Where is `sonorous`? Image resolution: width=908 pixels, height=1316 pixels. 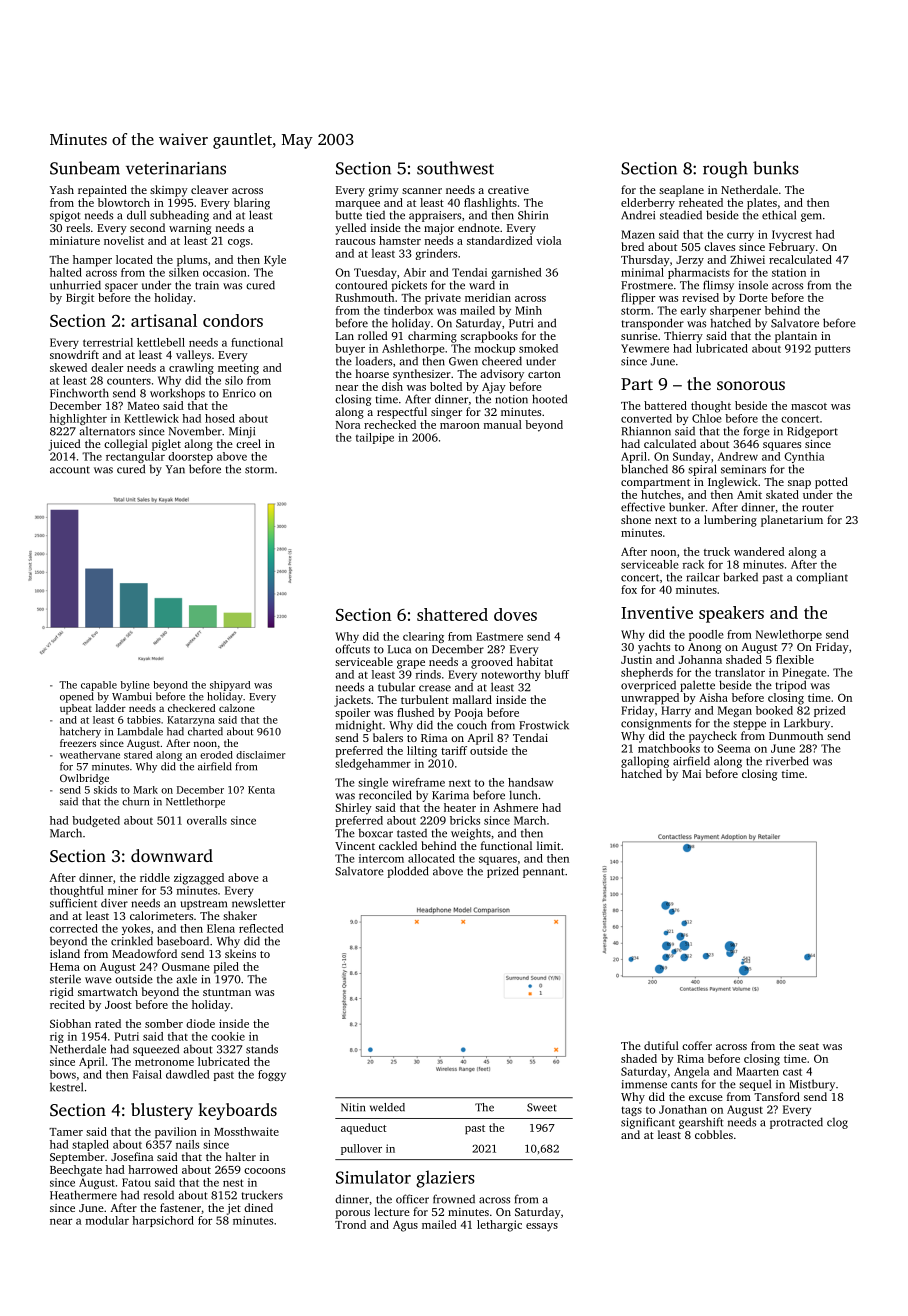
sonorous is located at coordinates (751, 385).
